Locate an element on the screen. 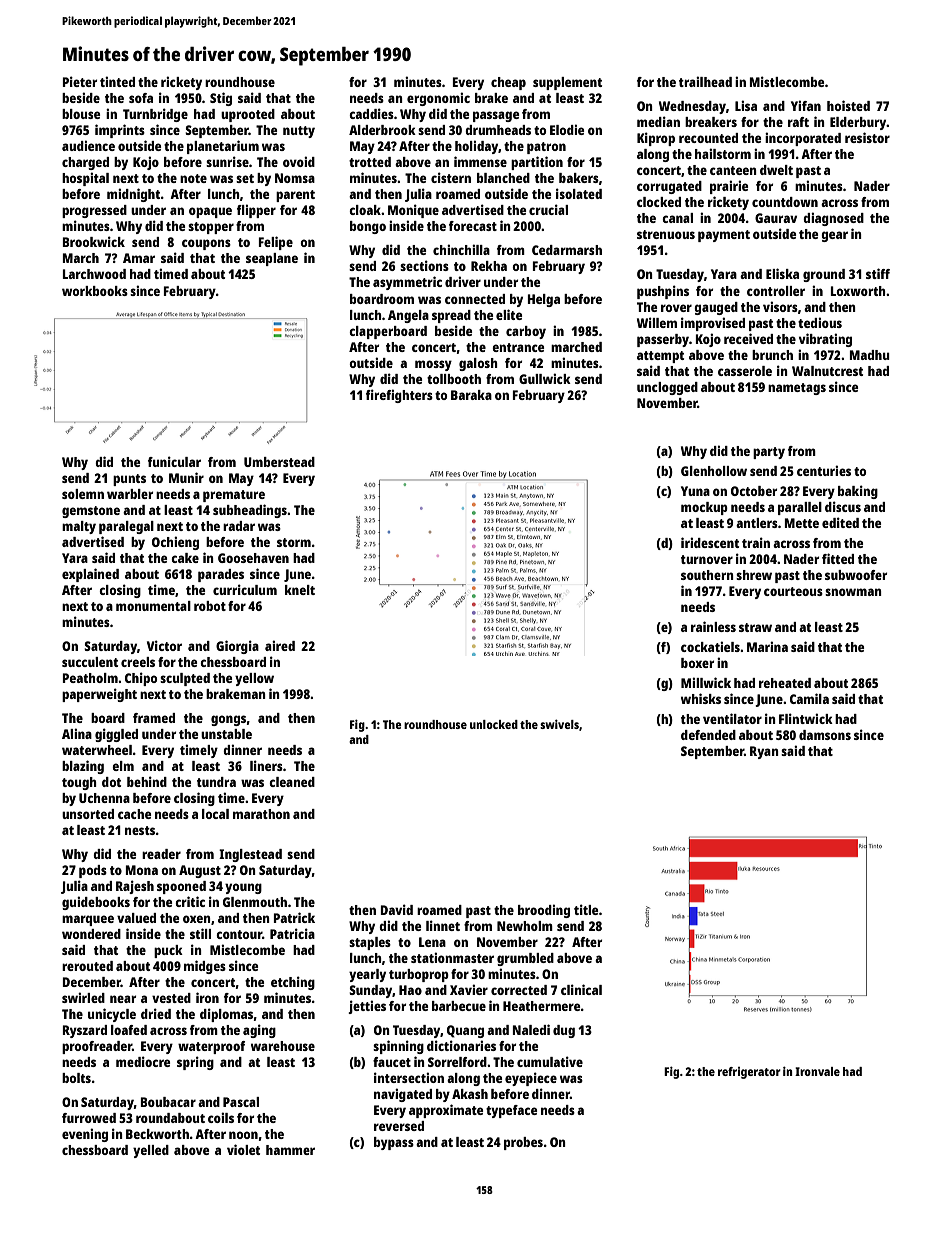  furrowed is located at coordinates (89, 1118).
